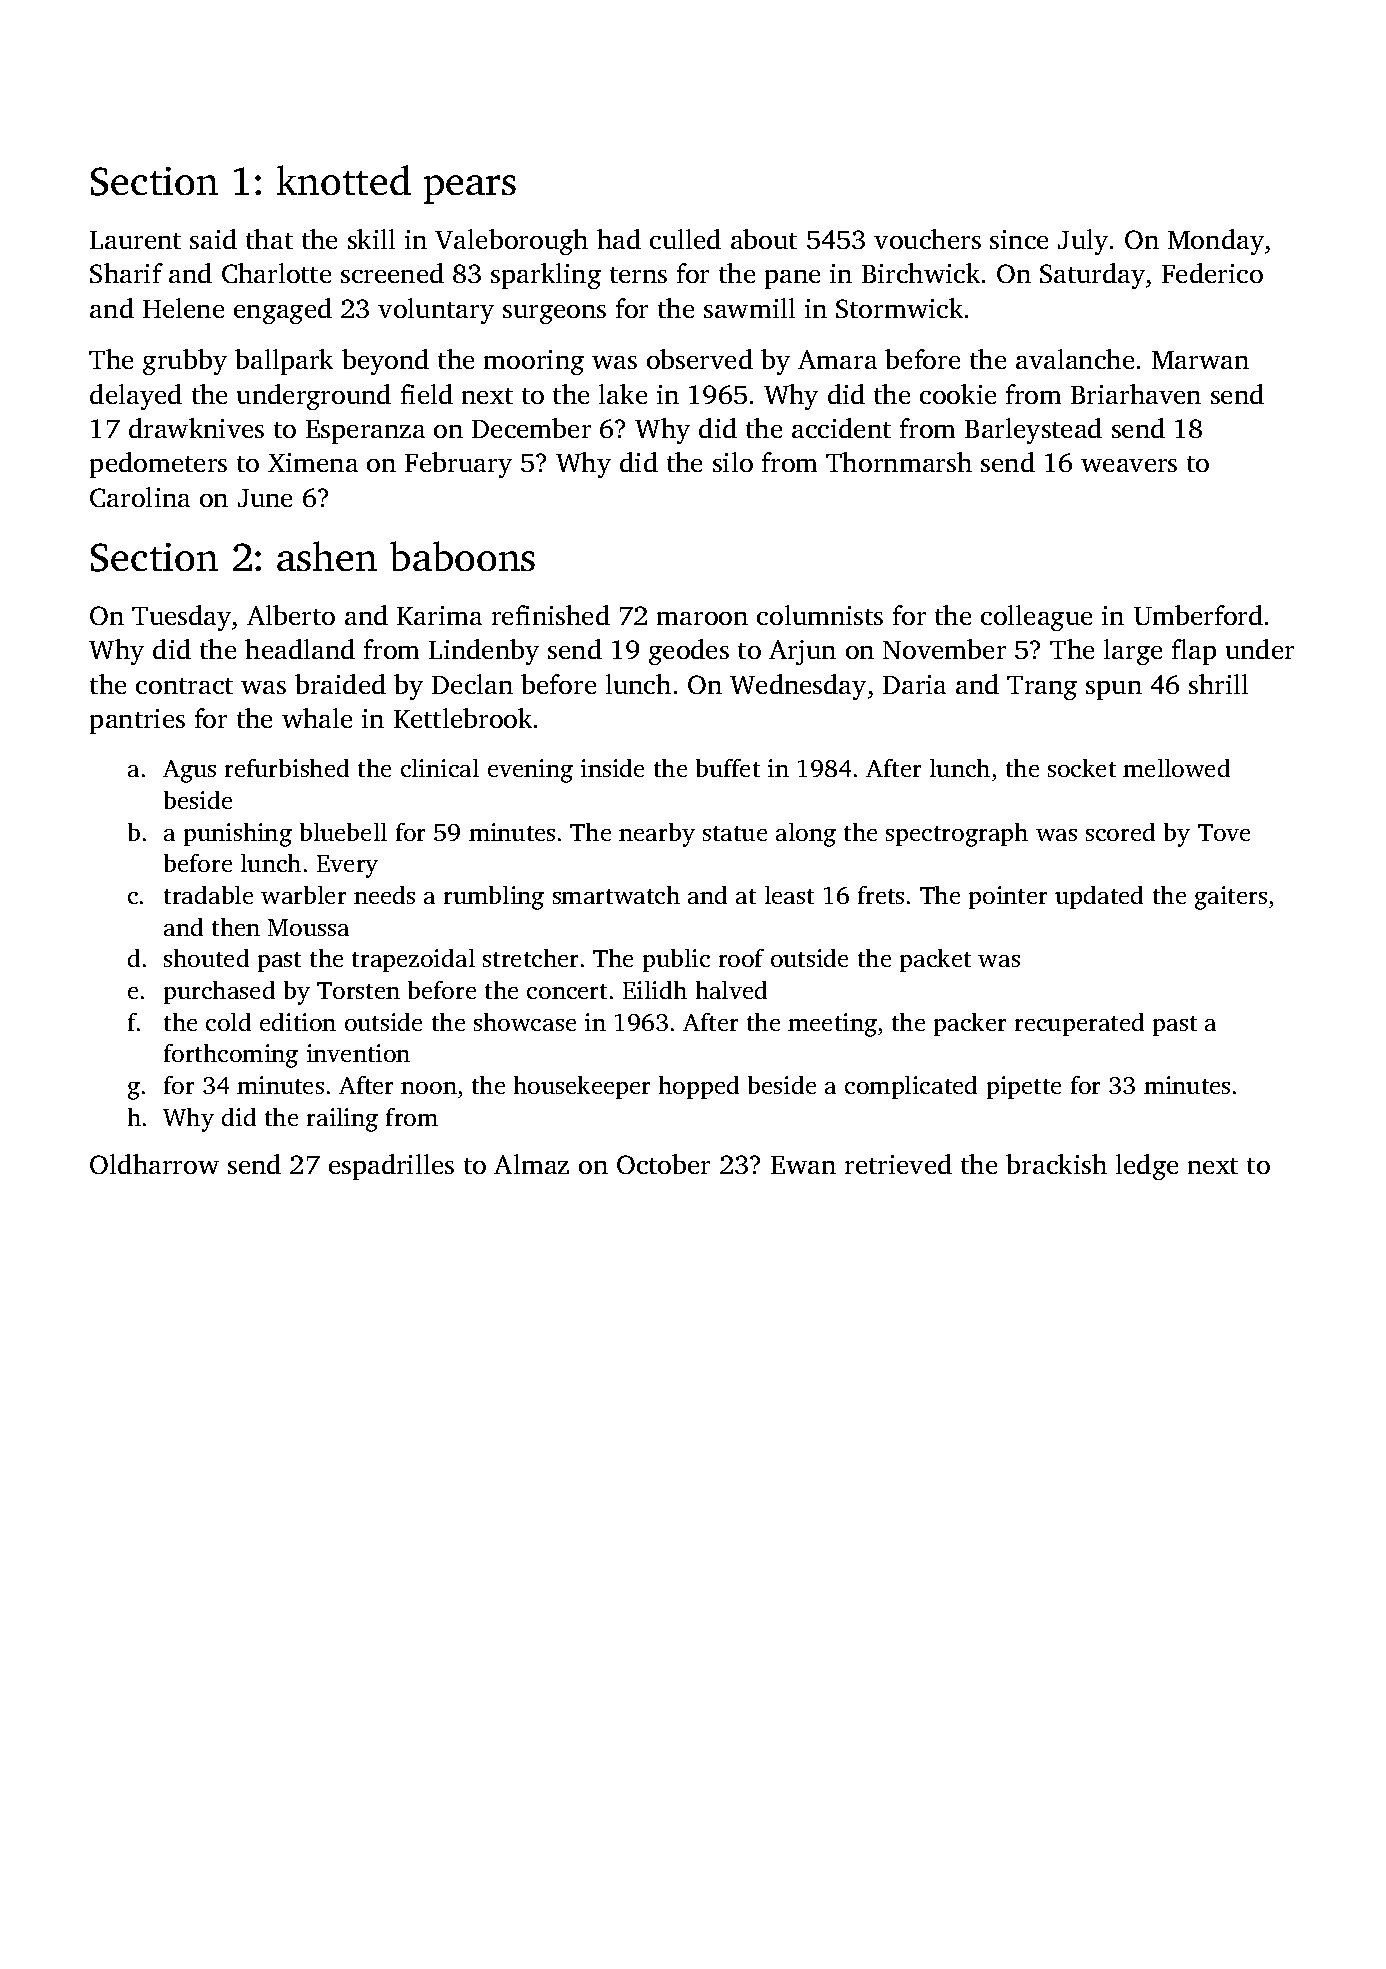  What do you see at coordinates (340, 684) in the screenshot?
I see `braided` at bounding box center [340, 684].
